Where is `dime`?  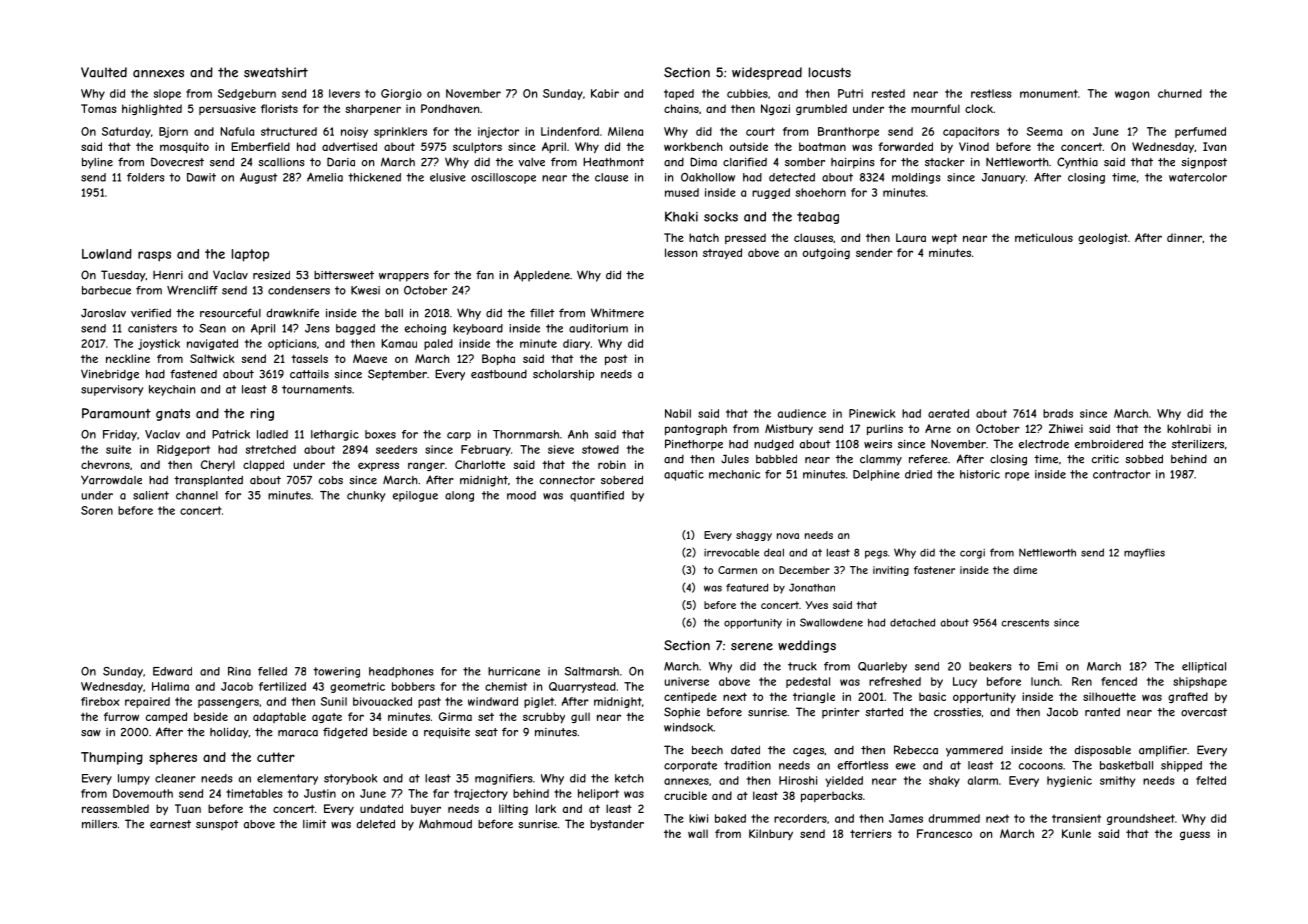
dime is located at coordinates (1025, 570).
